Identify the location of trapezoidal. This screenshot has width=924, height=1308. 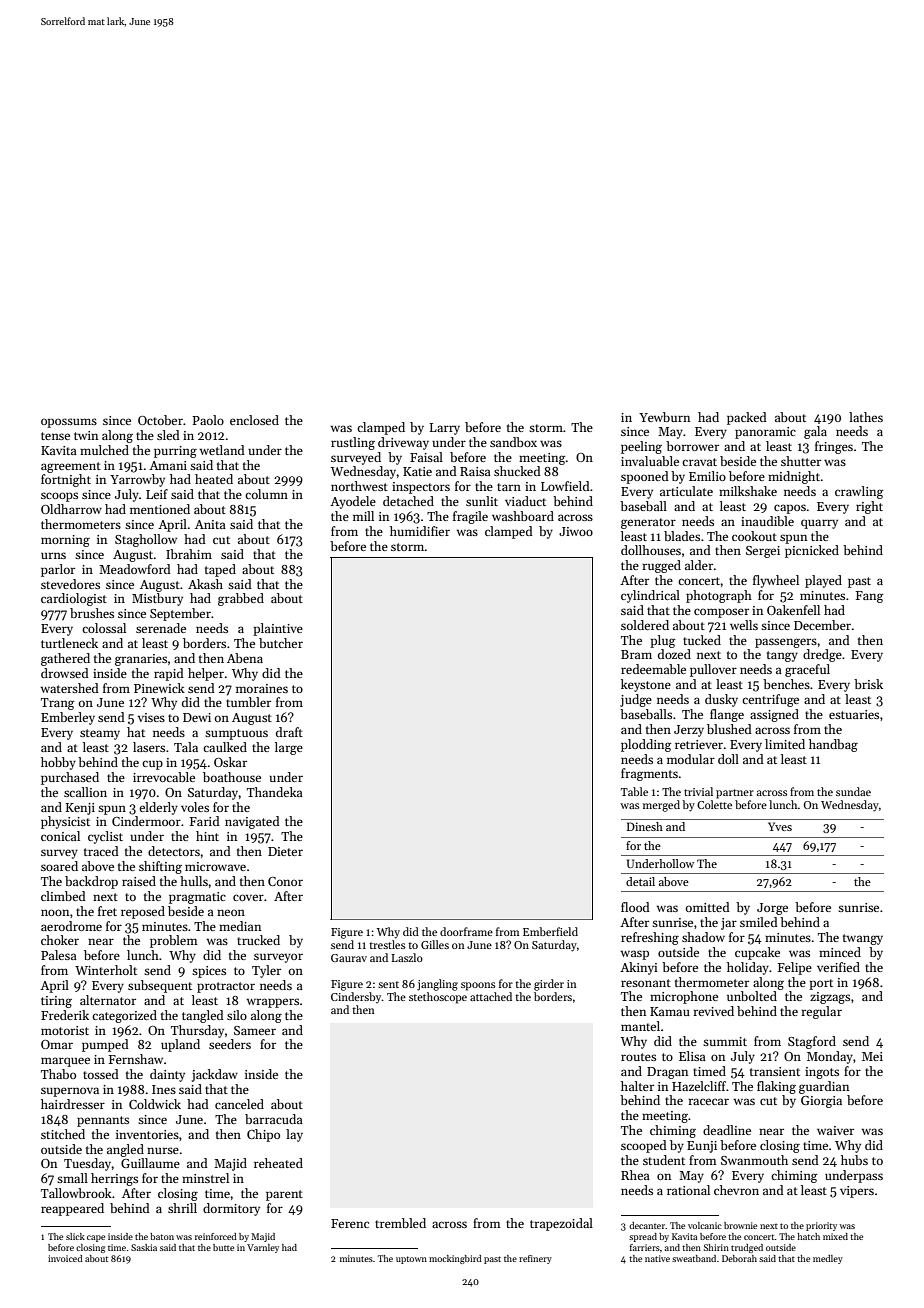
(561, 1224).
